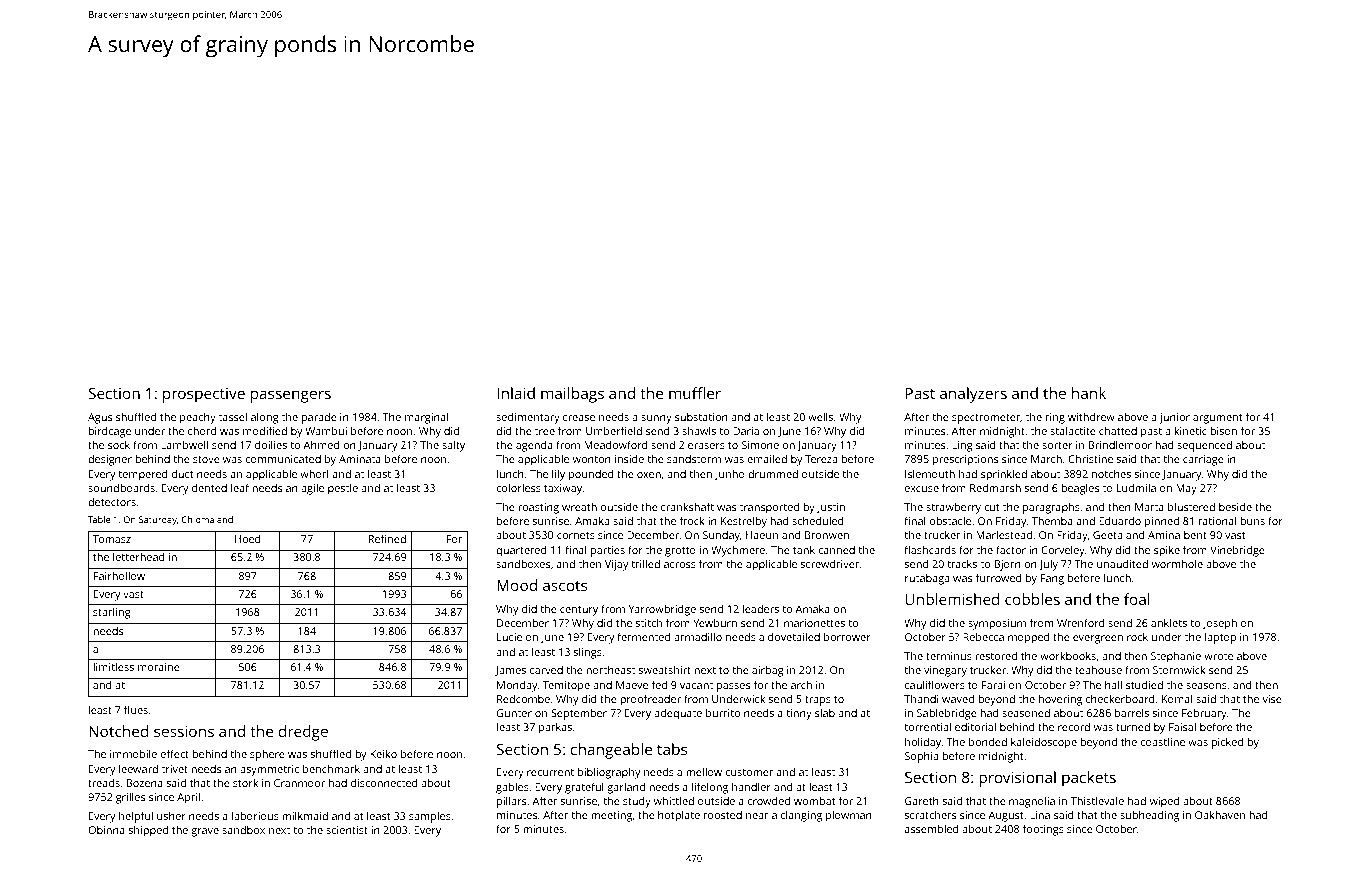 The width and height of the screenshot is (1372, 887). I want to click on subheading, so click(1149, 816).
